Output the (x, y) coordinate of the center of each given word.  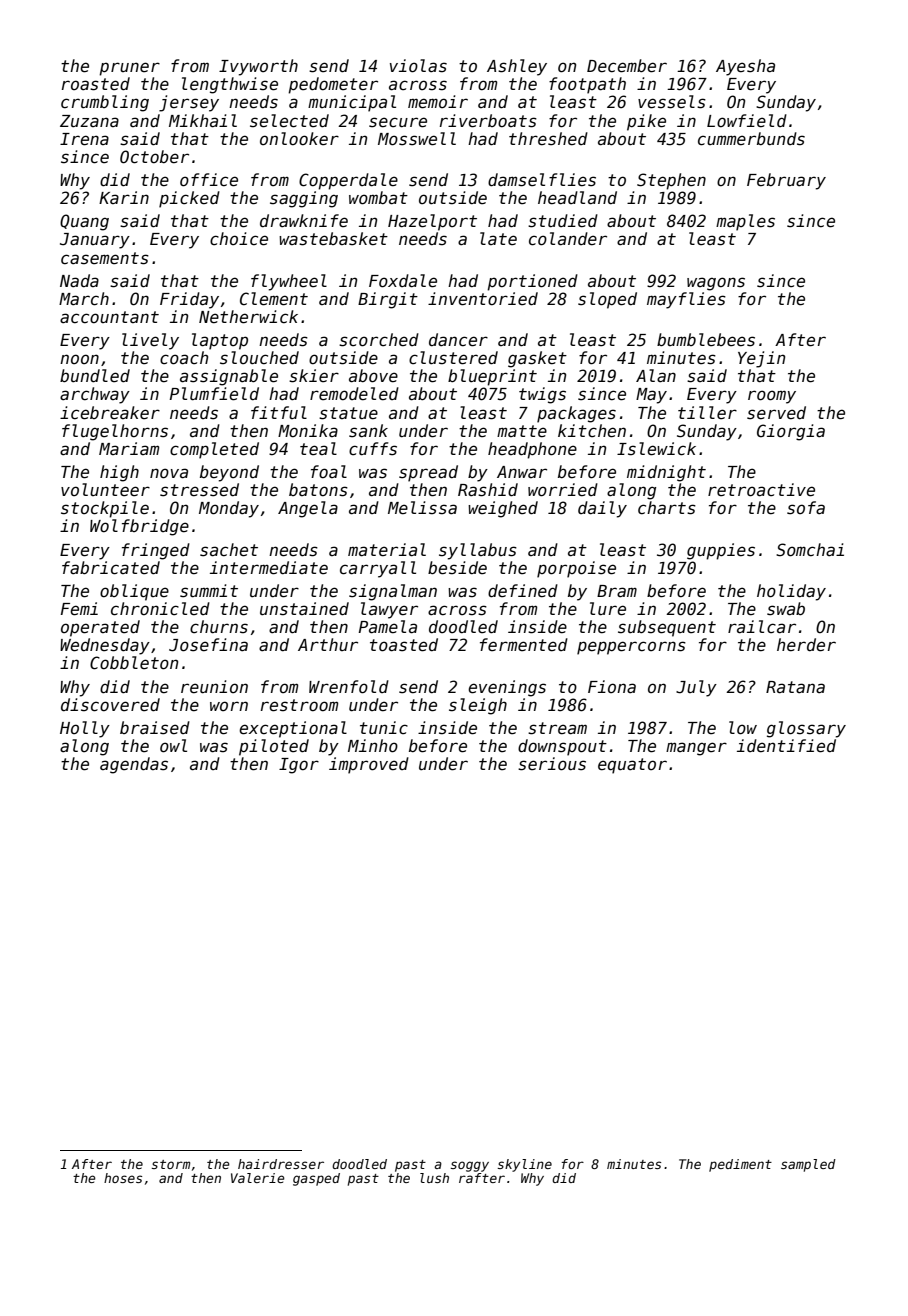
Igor (299, 766)
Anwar (522, 472)
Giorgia (791, 432)
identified (786, 746)
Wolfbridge (139, 527)
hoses (123, 1178)
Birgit (388, 300)
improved (369, 765)
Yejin (761, 359)
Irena (84, 139)
